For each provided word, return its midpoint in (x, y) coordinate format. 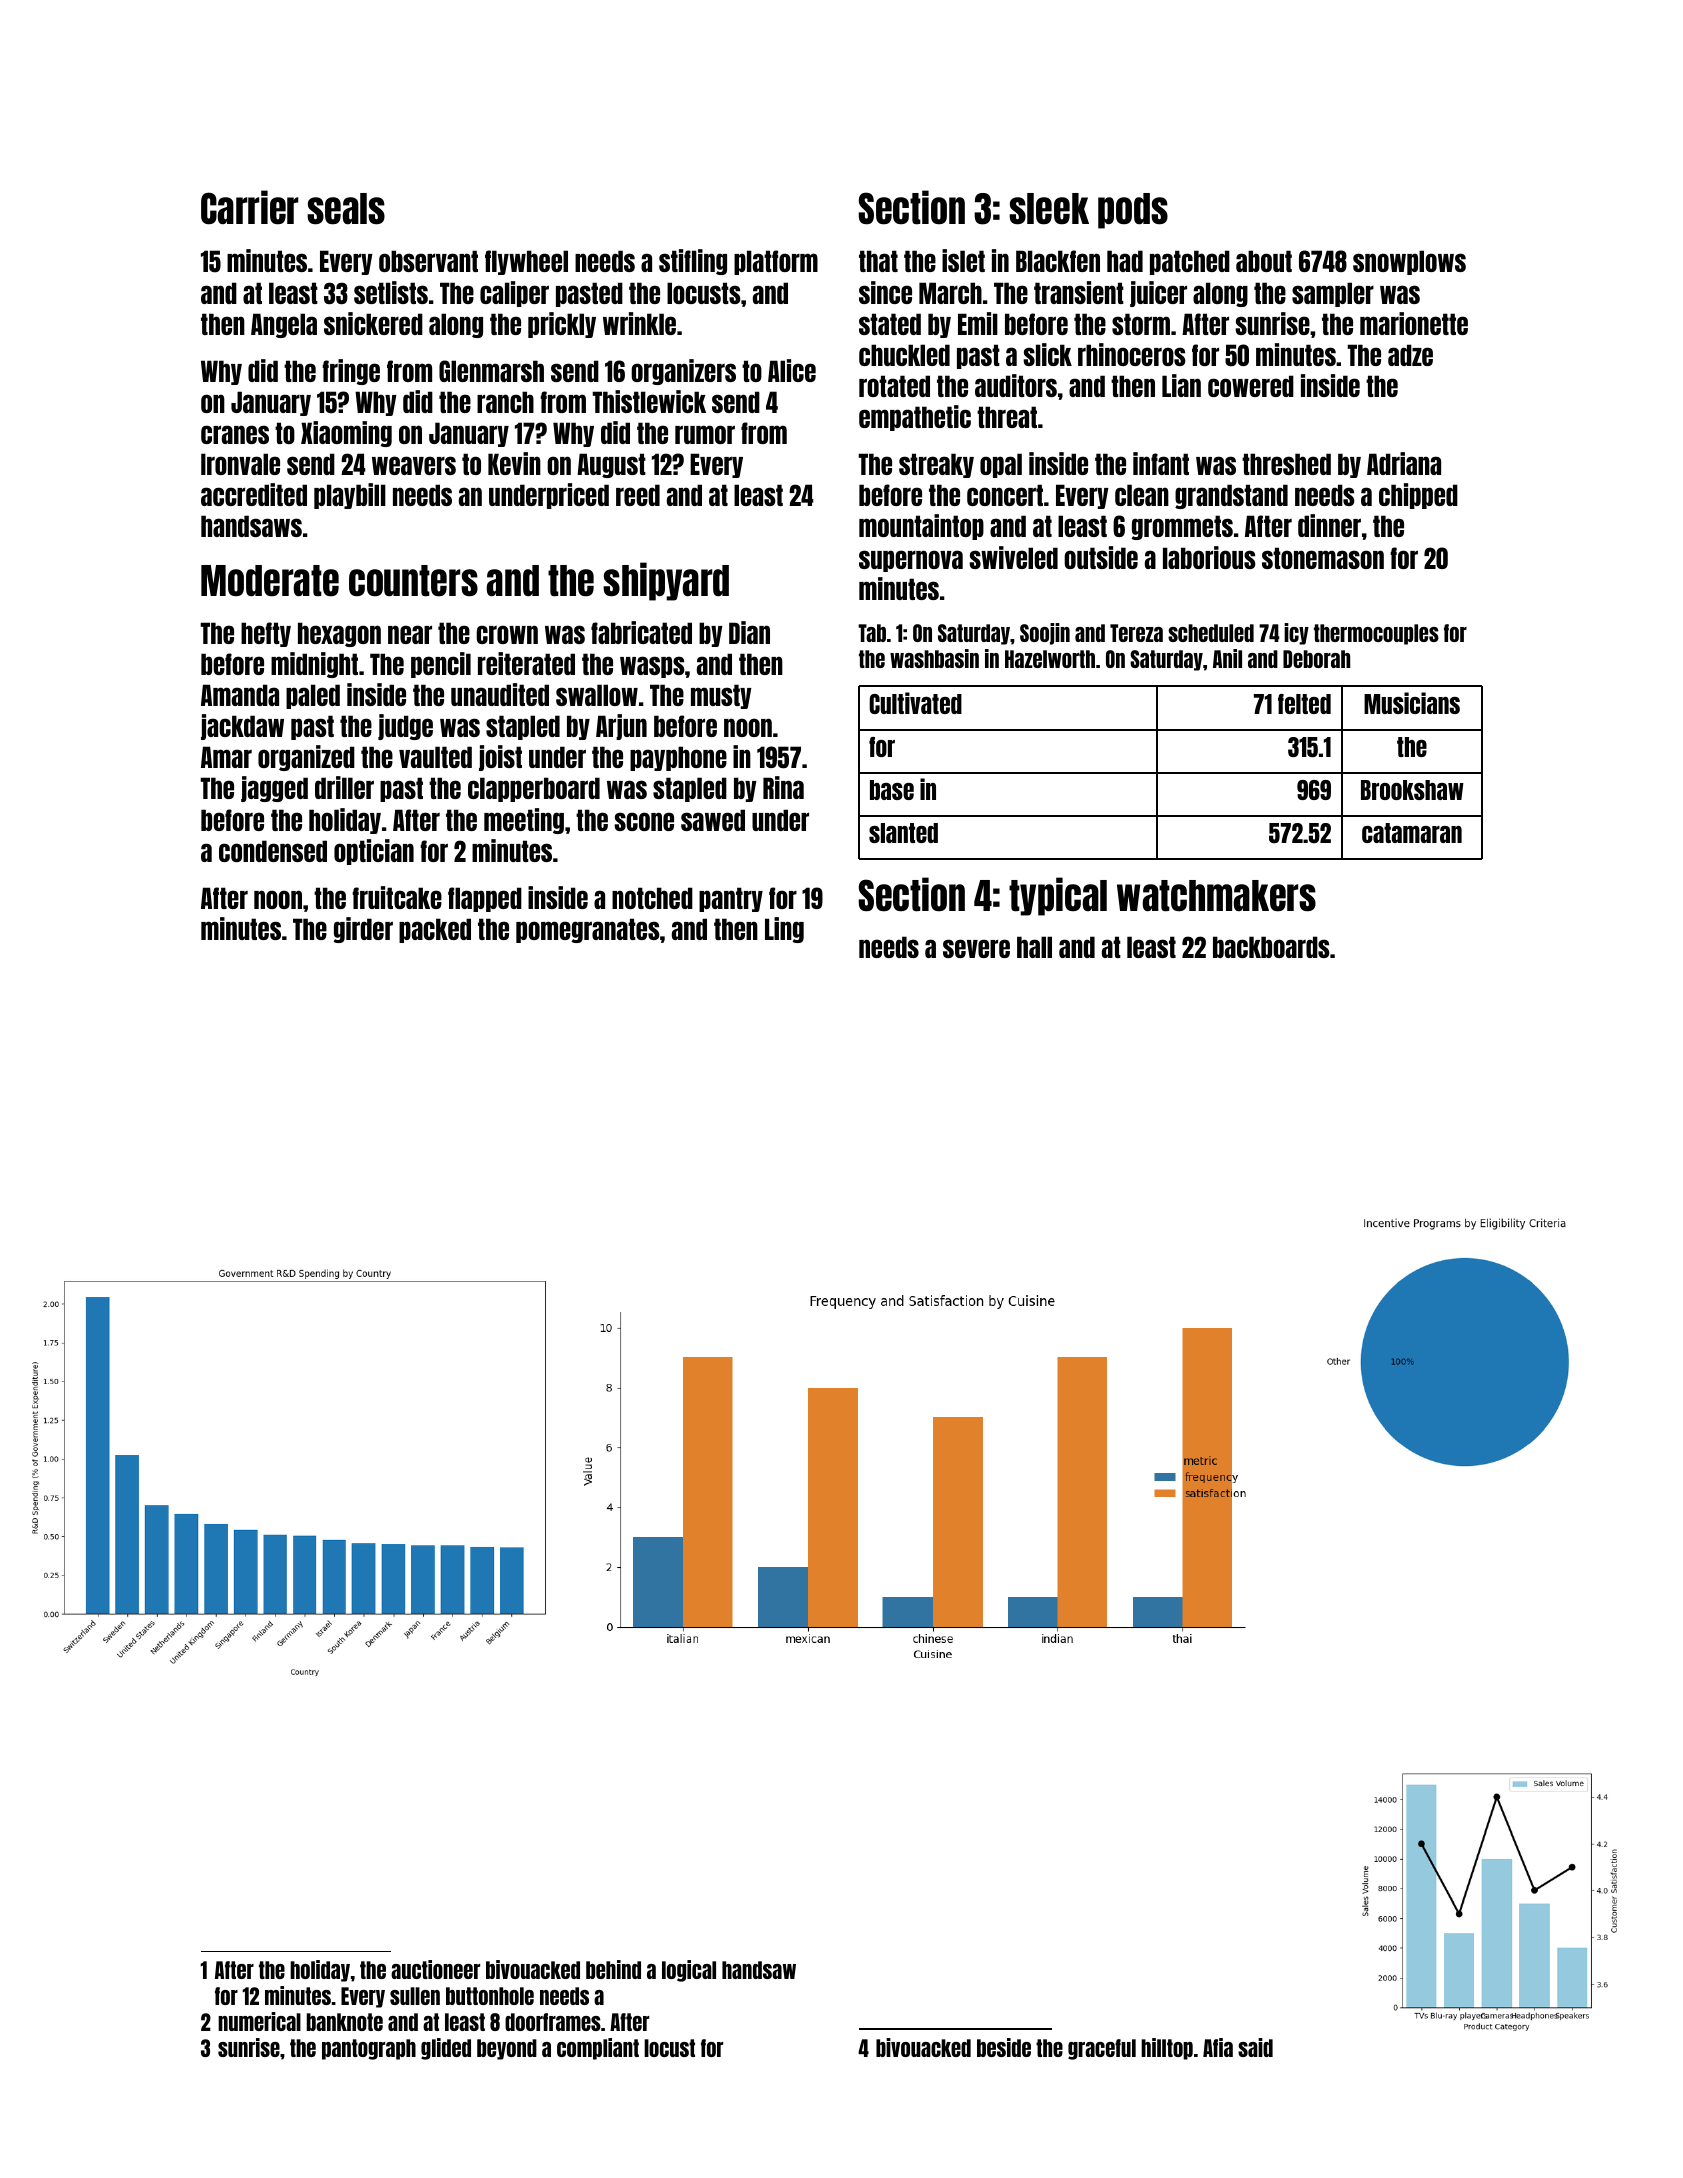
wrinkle (639, 323)
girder (363, 930)
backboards (1271, 947)
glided (446, 2049)
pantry (731, 899)
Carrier (250, 207)
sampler (1333, 294)
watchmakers (1216, 896)
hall (1034, 947)
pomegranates (588, 930)
